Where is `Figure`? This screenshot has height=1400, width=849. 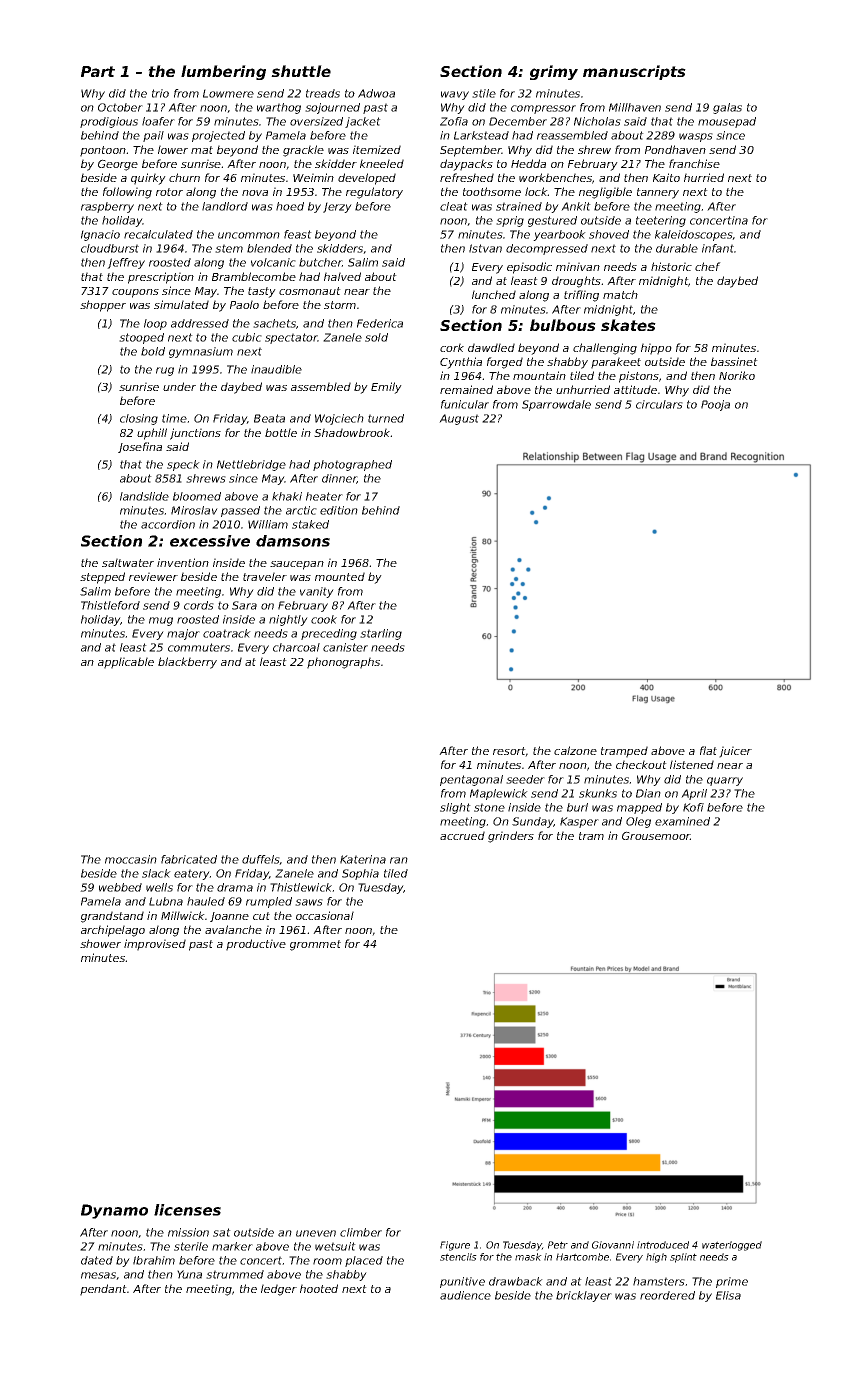 Figure is located at coordinates (455, 1246).
